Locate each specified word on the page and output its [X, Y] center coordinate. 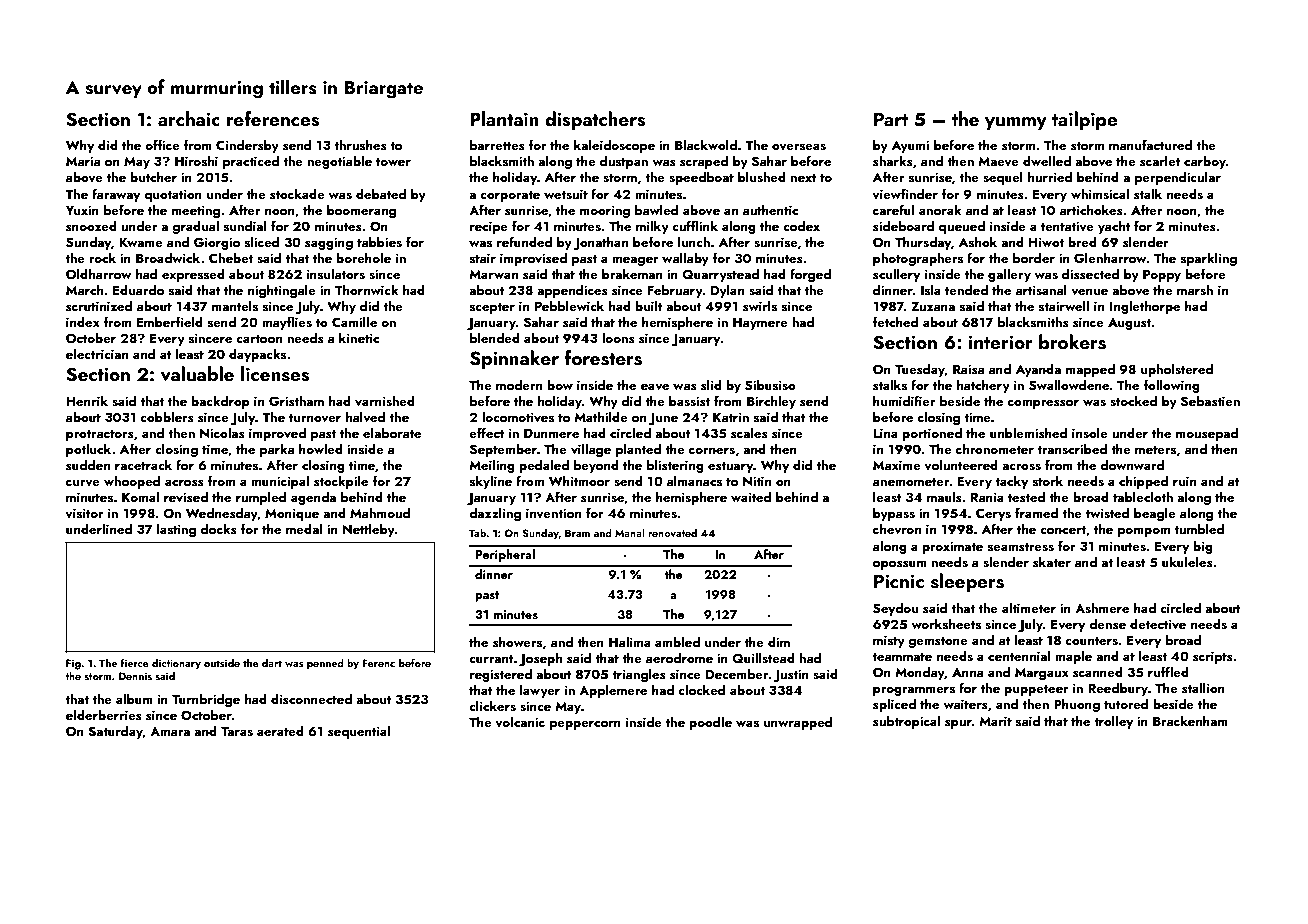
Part [891, 119]
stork [1048, 480]
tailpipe [1085, 120]
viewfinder [905, 193]
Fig [73, 664]
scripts [1213, 657]
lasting [176, 530]
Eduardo [138, 289]
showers [517, 641]
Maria [83, 161]
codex [801, 225]
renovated [672, 533]
